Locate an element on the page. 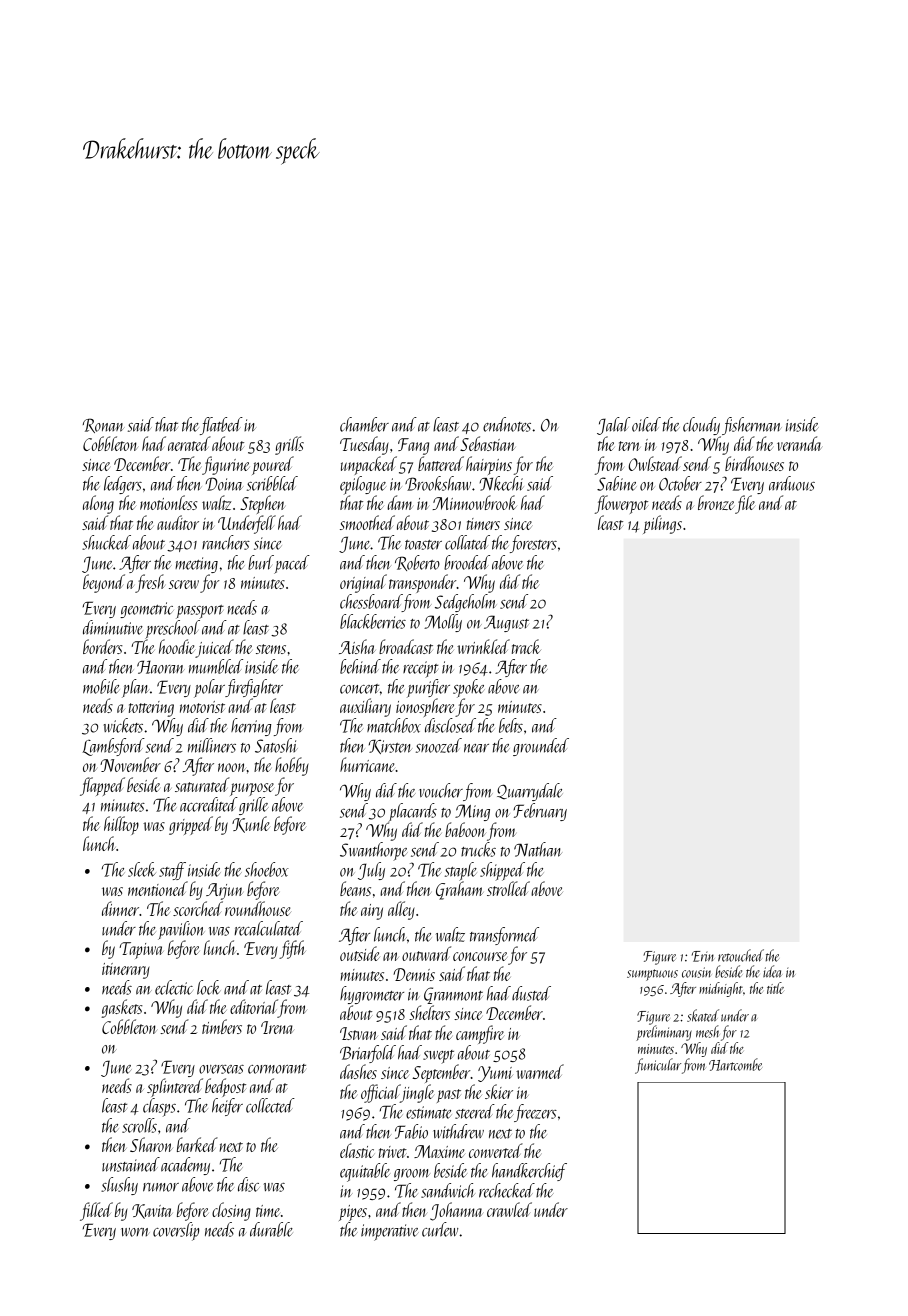  fisherman is located at coordinates (752, 426).
